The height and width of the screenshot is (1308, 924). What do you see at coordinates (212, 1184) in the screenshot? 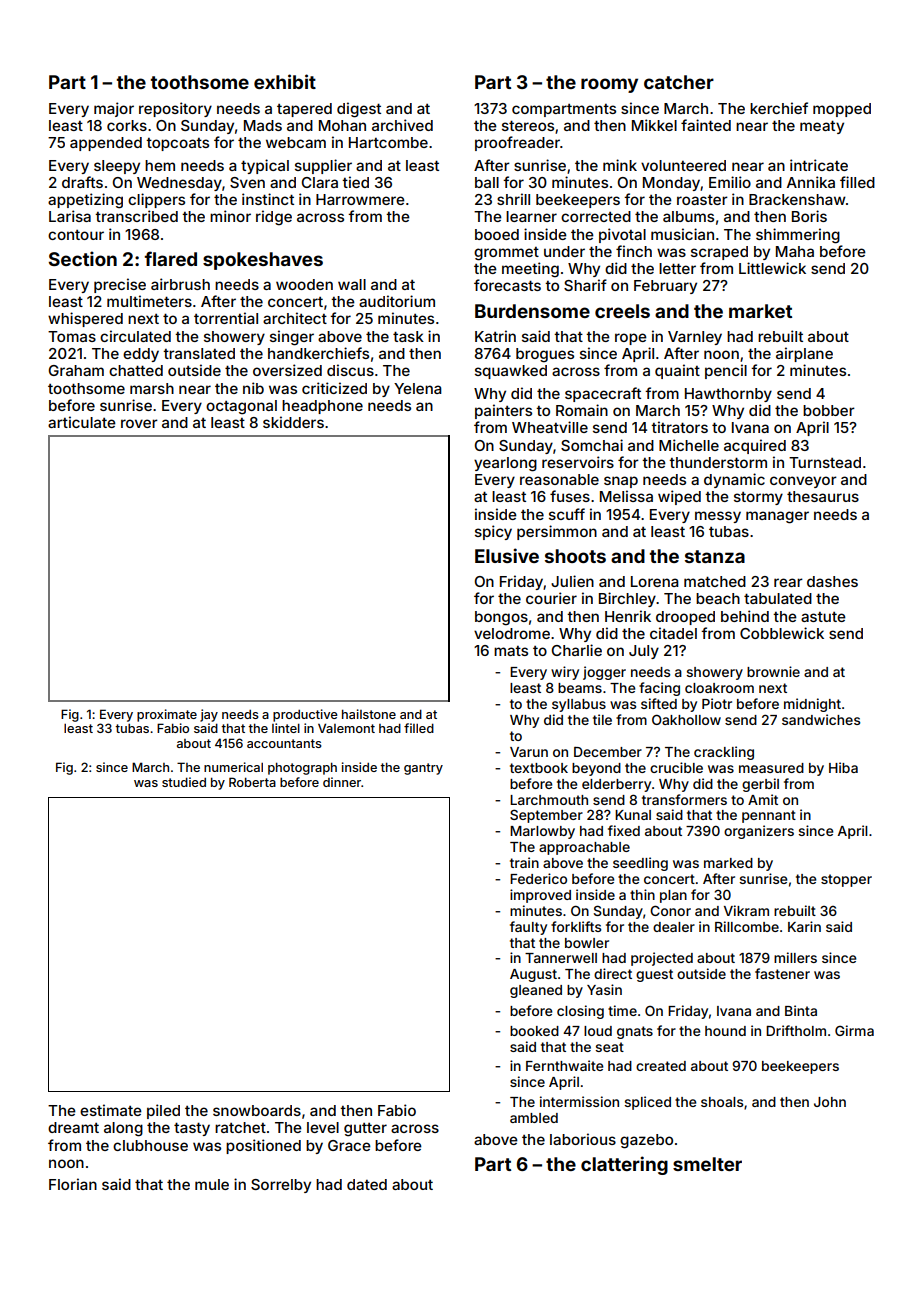
I see `mule` at bounding box center [212, 1184].
